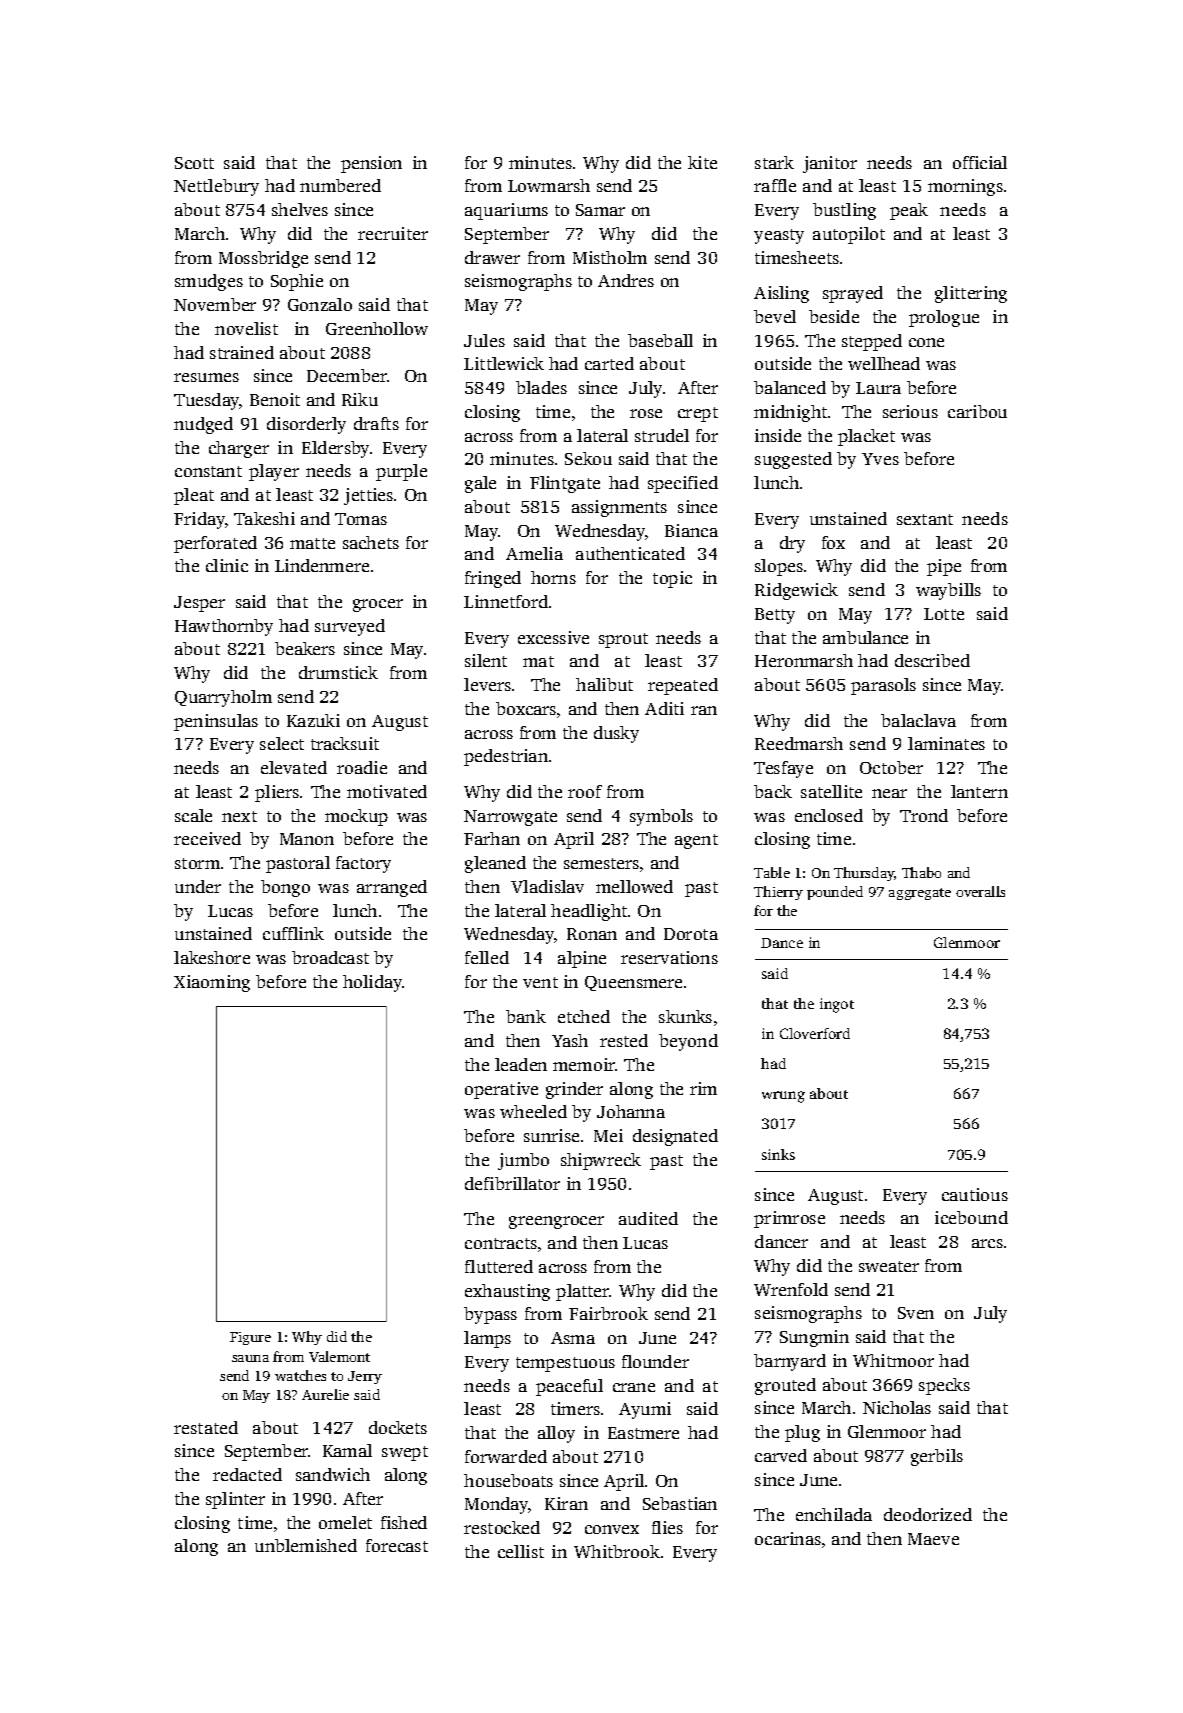 The image size is (1183, 1713). What do you see at coordinates (781, 294) in the screenshot?
I see `Aisling` at bounding box center [781, 294].
